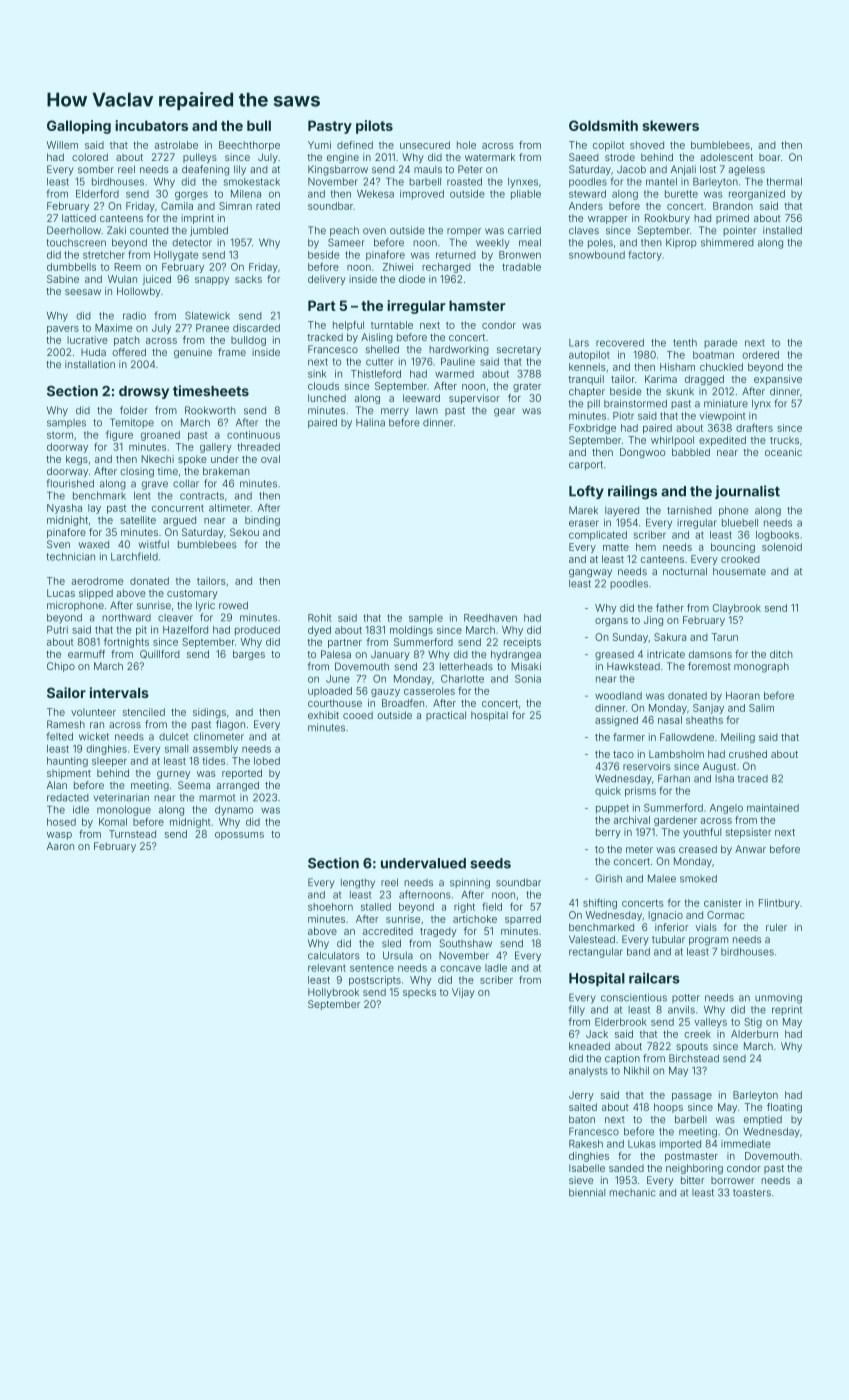 Image resolution: width=849 pixels, height=1400 pixels. What do you see at coordinates (590, 573) in the screenshot?
I see `gangway` at bounding box center [590, 573].
